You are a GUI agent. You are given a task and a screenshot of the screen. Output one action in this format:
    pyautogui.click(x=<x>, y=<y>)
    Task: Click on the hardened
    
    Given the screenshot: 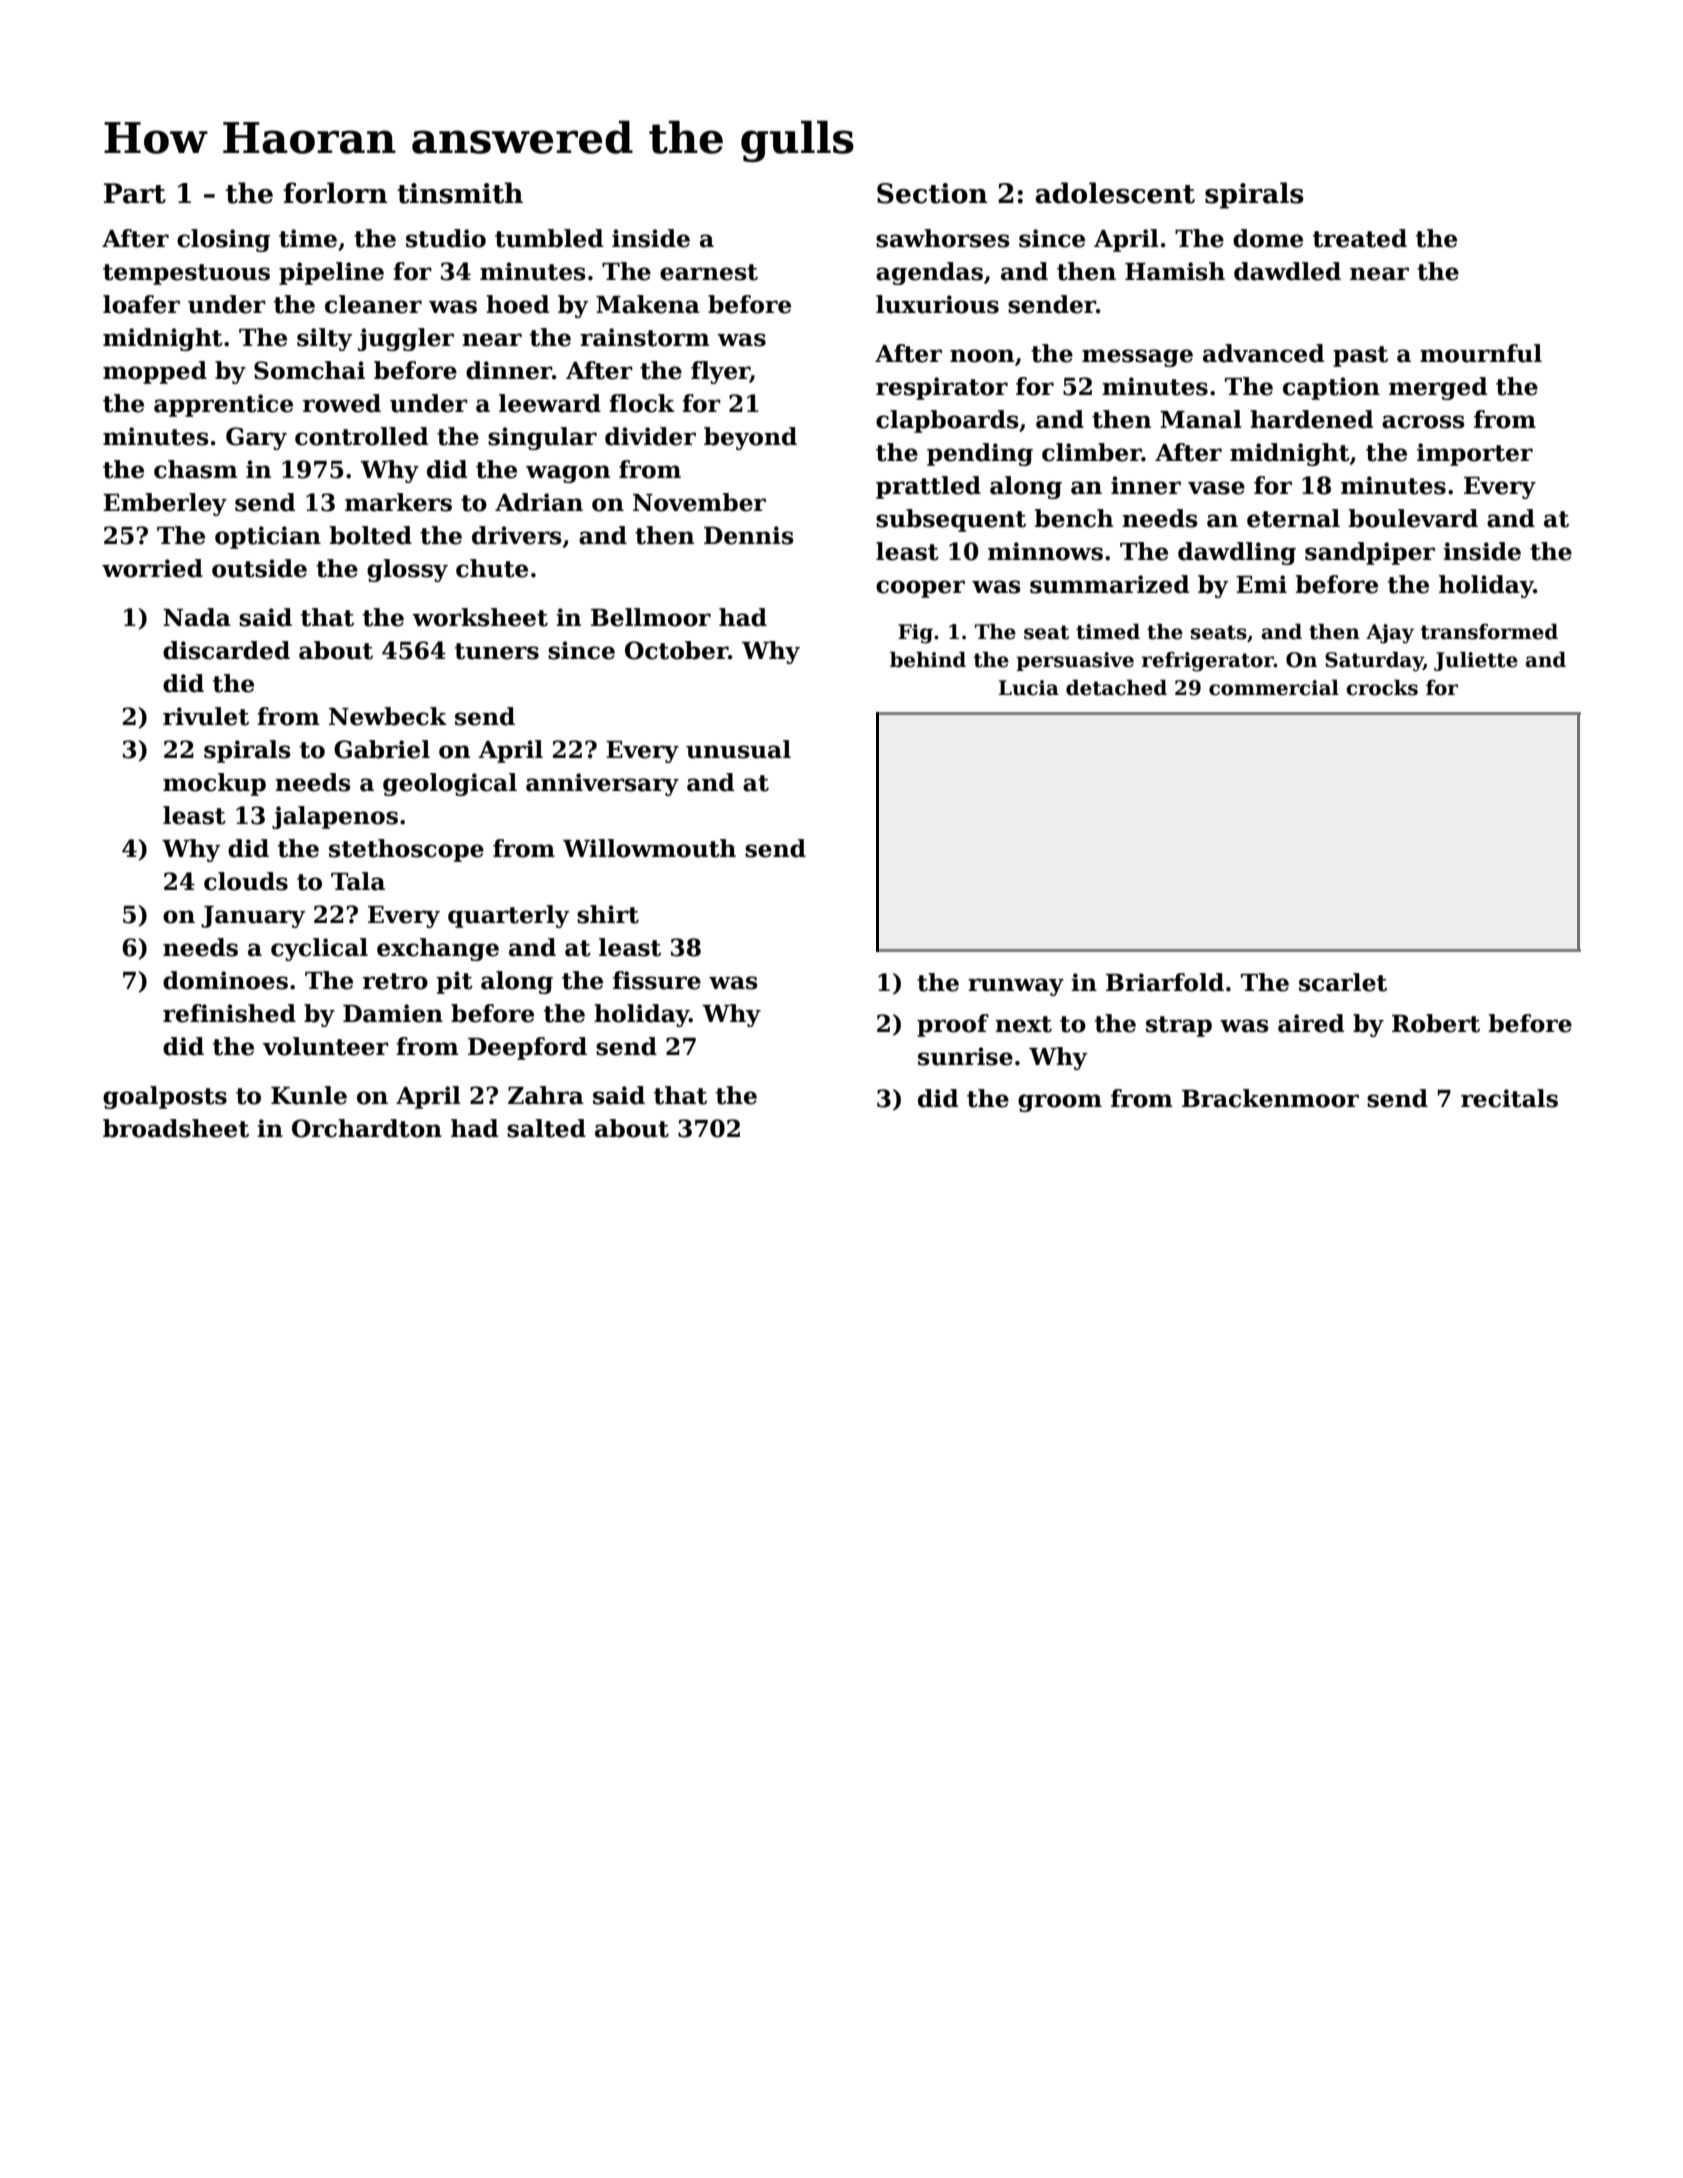 What is the action you would take?
    pyautogui.click(x=1311, y=419)
